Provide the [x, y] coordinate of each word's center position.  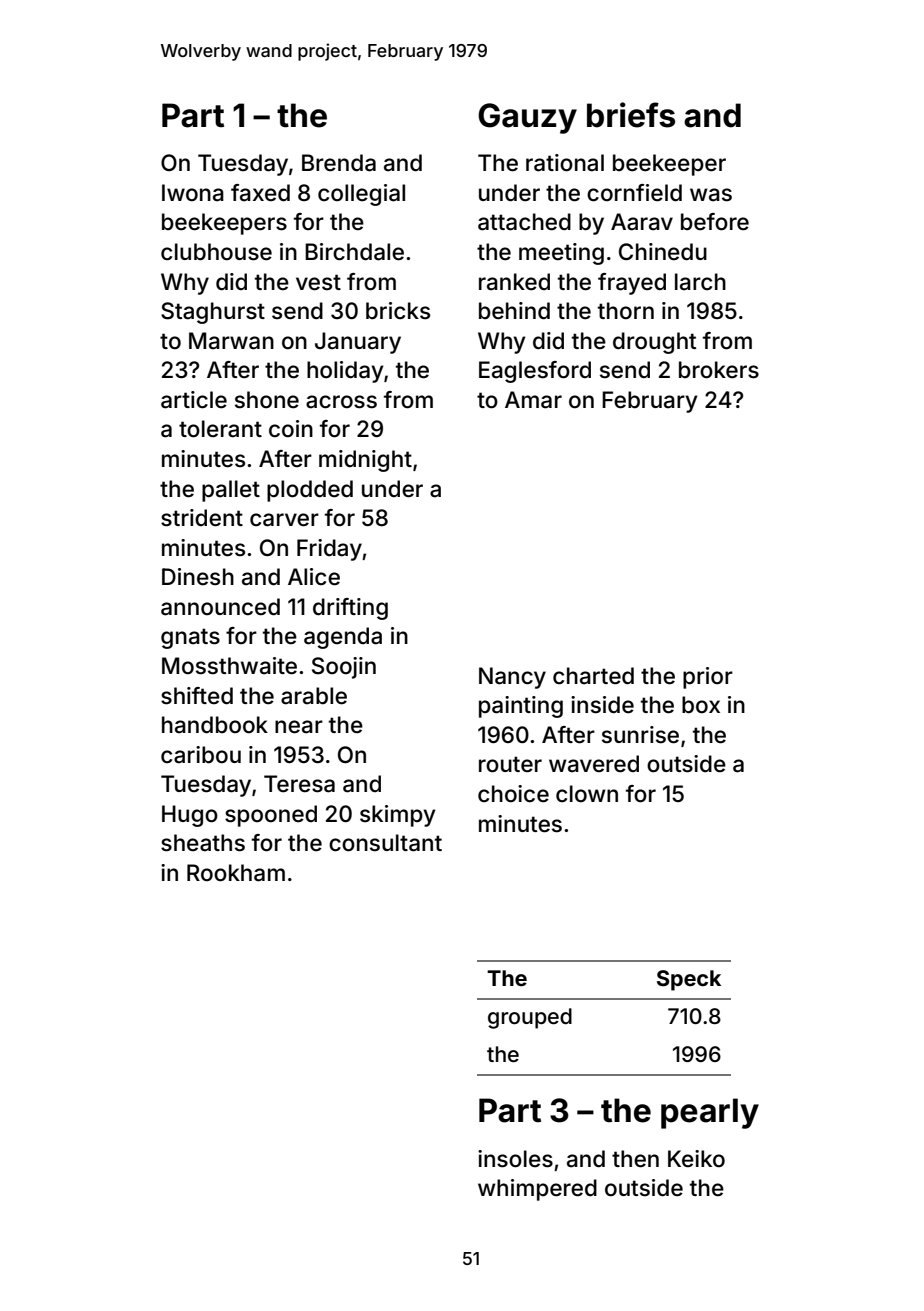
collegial [361, 195]
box [701, 705]
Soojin [344, 668]
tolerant [220, 429]
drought [654, 343]
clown [587, 794]
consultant [385, 843]
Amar [533, 400]
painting [521, 707]
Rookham [236, 873]
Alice [314, 577]
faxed [260, 193]
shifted [197, 696]
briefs [631, 115]
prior [708, 678]
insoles [515, 1159]
